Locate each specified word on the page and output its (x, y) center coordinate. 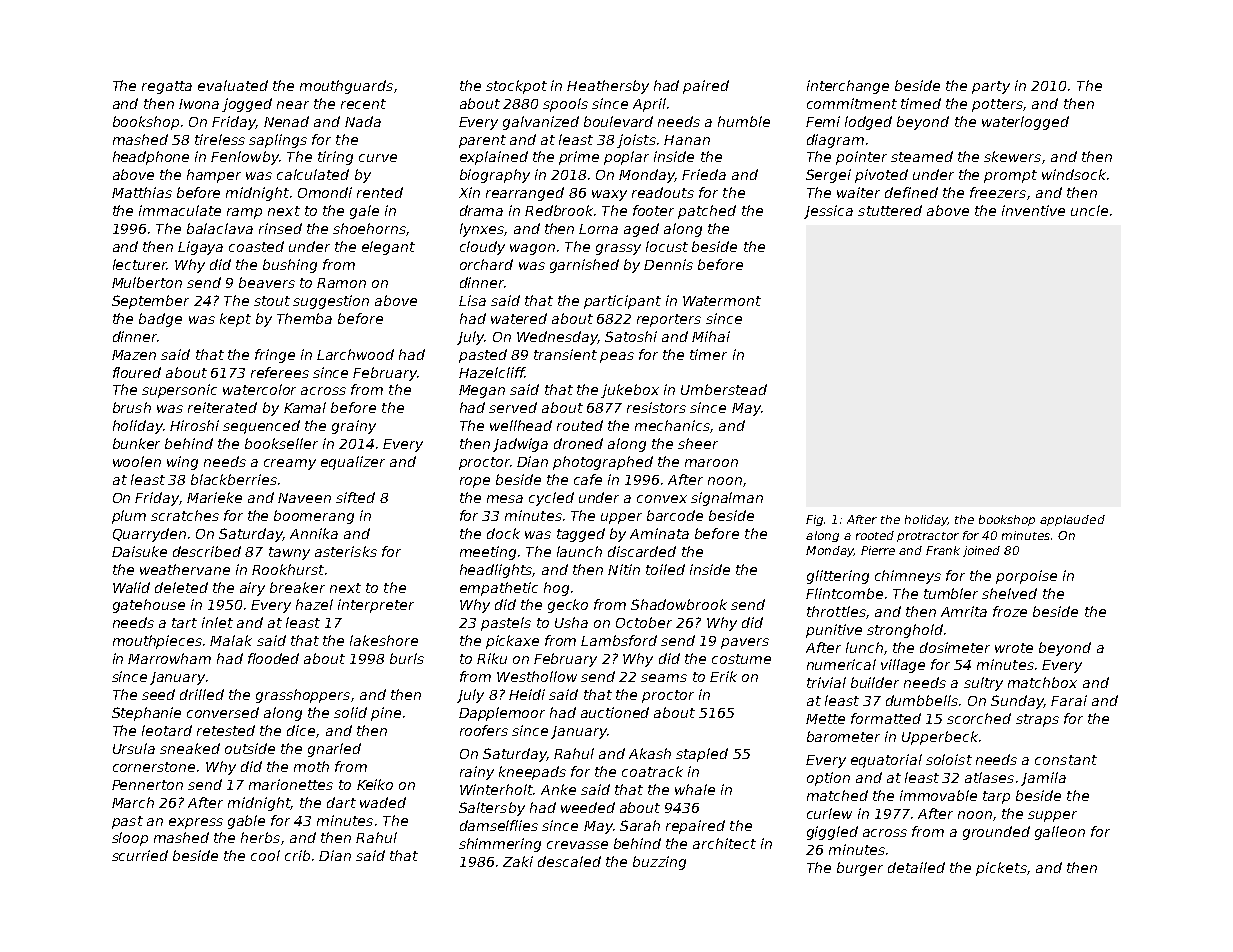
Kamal (305, 407)
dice (301, 730)
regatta (167, 87)
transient (565, 354)
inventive (1033, 210)
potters (997, 105)
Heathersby (608, 87)
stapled (702, 755)
